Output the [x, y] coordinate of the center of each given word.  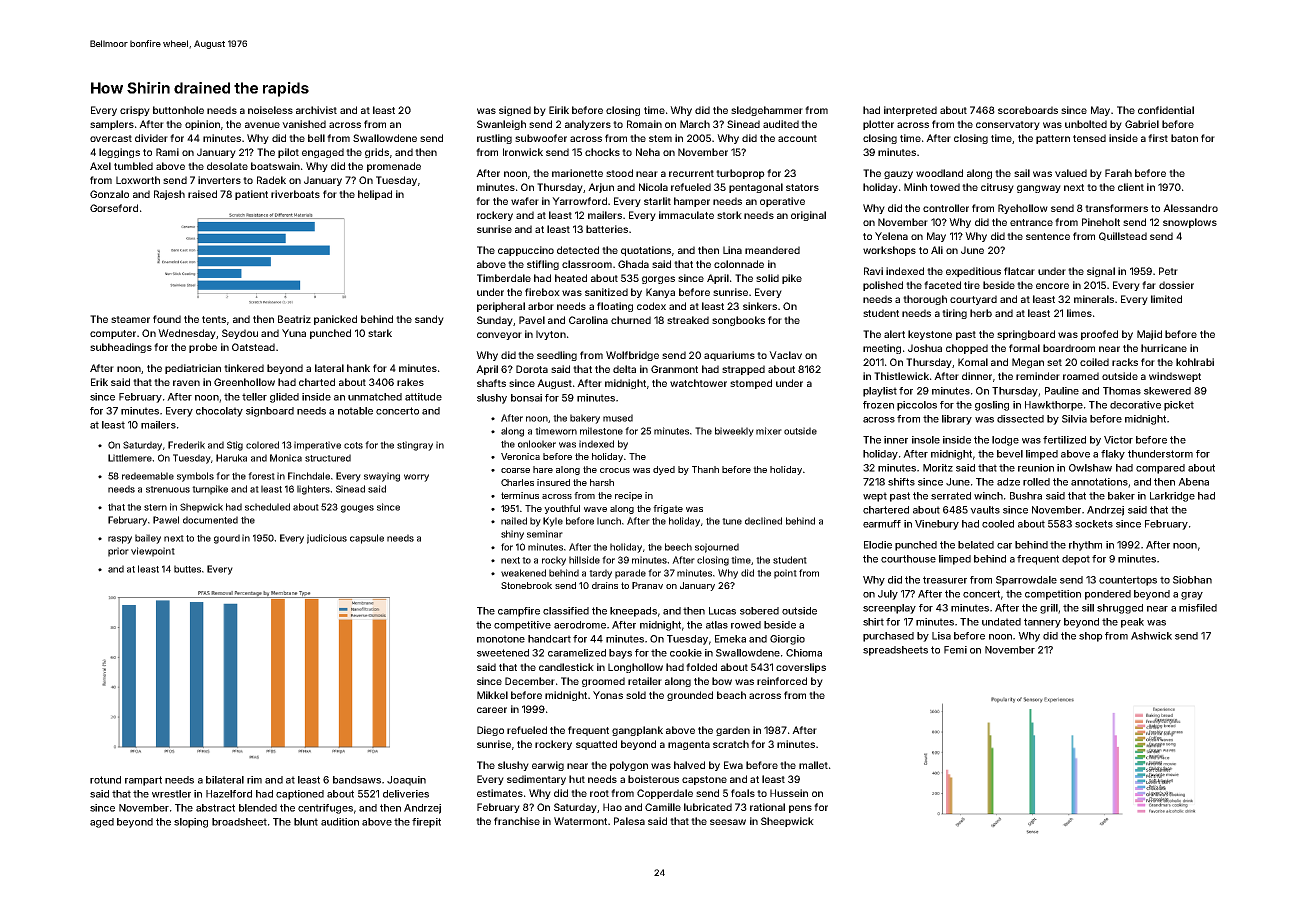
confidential [1166, 110]
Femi [955, 650]
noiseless [270, 110]
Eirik [559, 110]
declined [763, 521]
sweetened [503, 653]
